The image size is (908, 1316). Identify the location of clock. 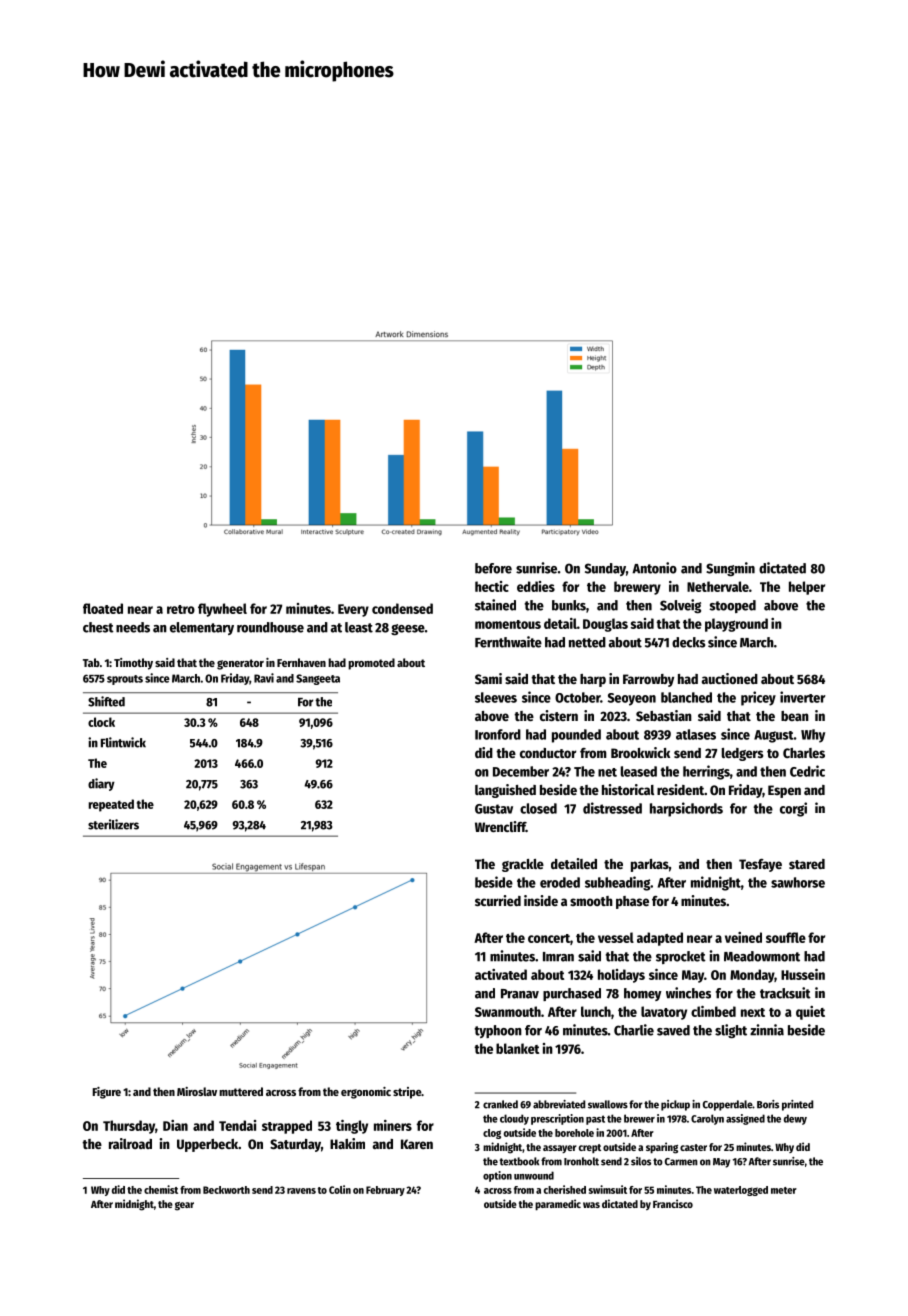
(101, 722).
